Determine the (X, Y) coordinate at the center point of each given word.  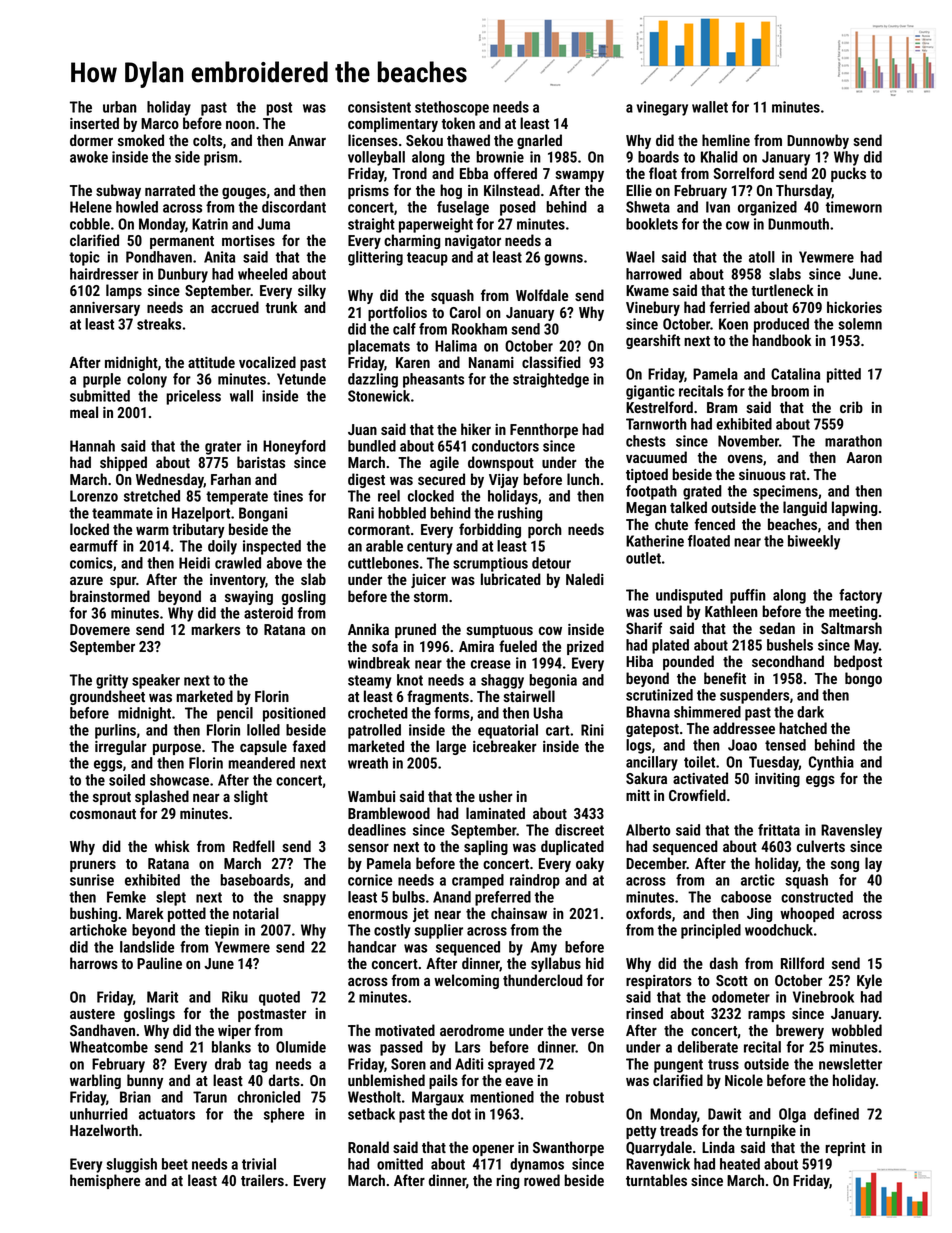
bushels (790, 645)
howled (137, 207)
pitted (844, 375)
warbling (95, 1081)
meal (84, 412)
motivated (405, 1030)
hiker (476, 429)
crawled (238, 563)
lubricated (511, 579)
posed (518, 208)
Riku (235, 997)
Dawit (724, 1114)
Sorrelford (743, 173)
